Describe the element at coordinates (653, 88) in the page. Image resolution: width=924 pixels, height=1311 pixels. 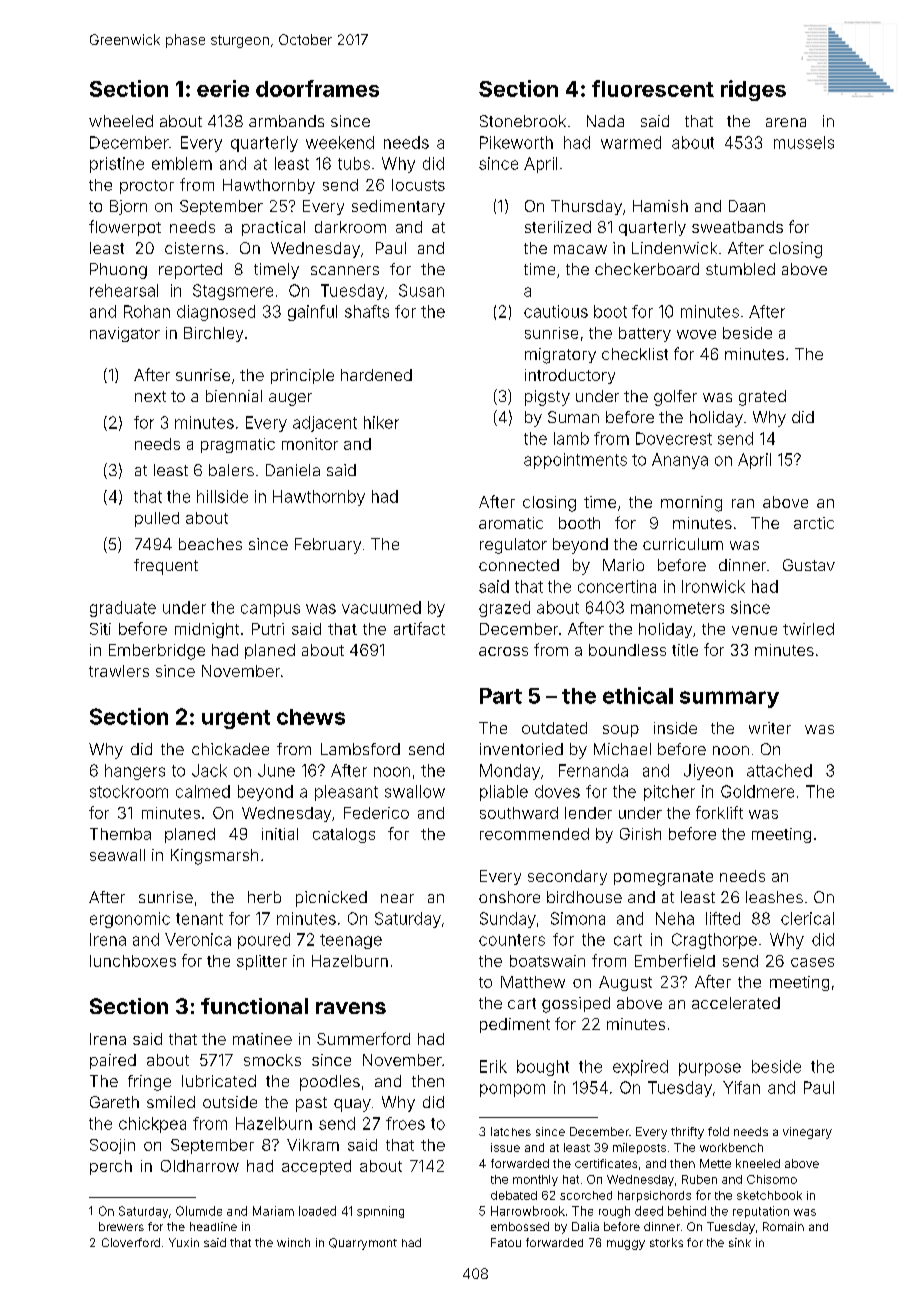
I see `fluorescent` at that location.
